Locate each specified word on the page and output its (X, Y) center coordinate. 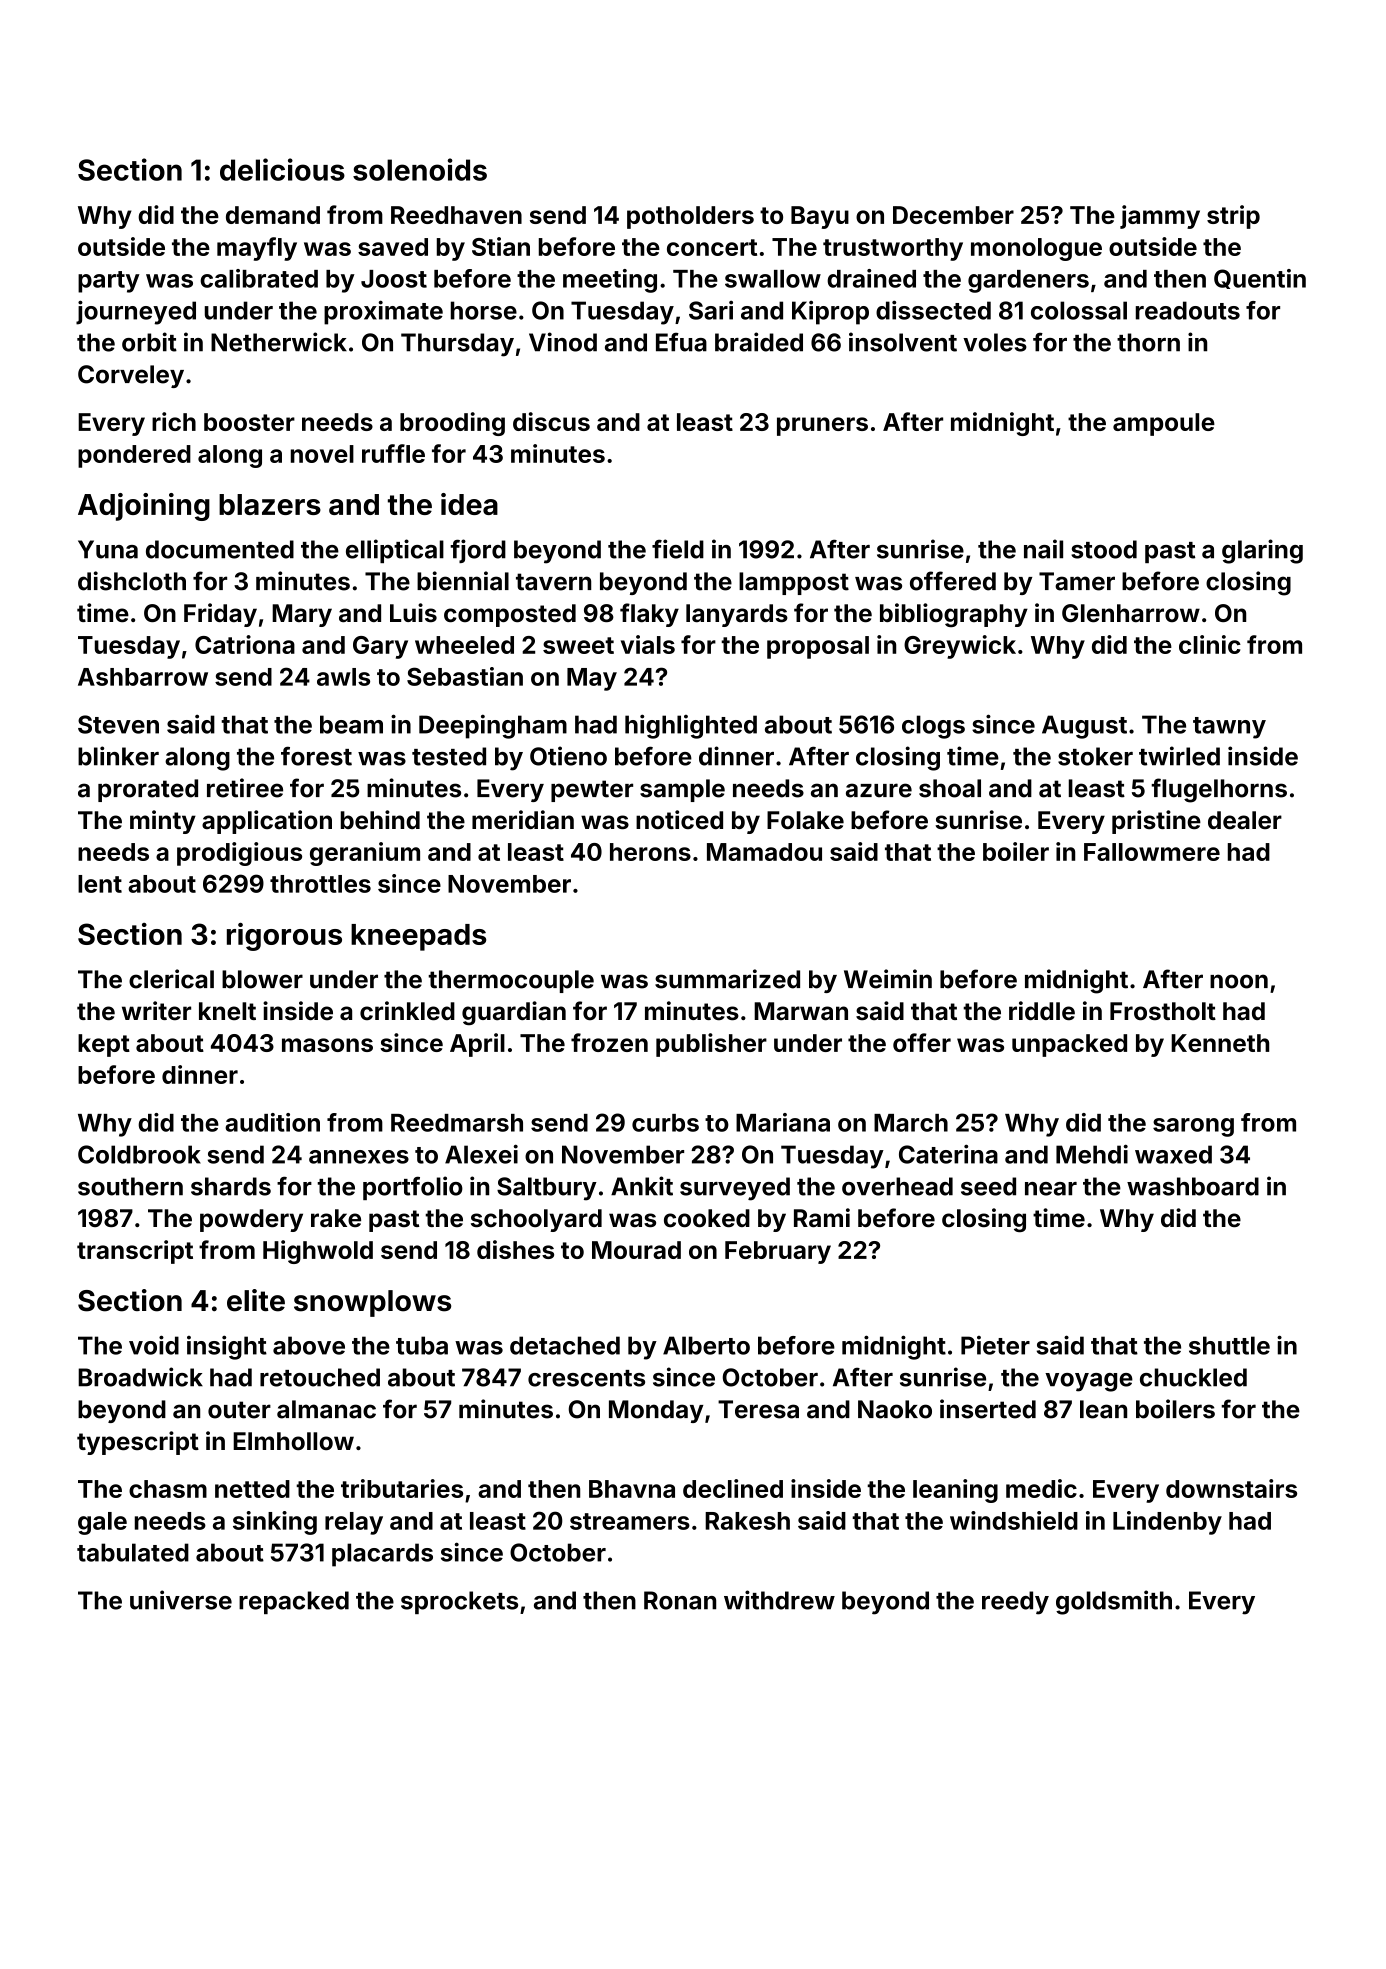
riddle (1042, 1010)
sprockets (459, 1602)
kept (104, 1045)
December (953, 215)
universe (181, 1600)
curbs (665, 1123)
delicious (282, 169)
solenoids (420, 169)
